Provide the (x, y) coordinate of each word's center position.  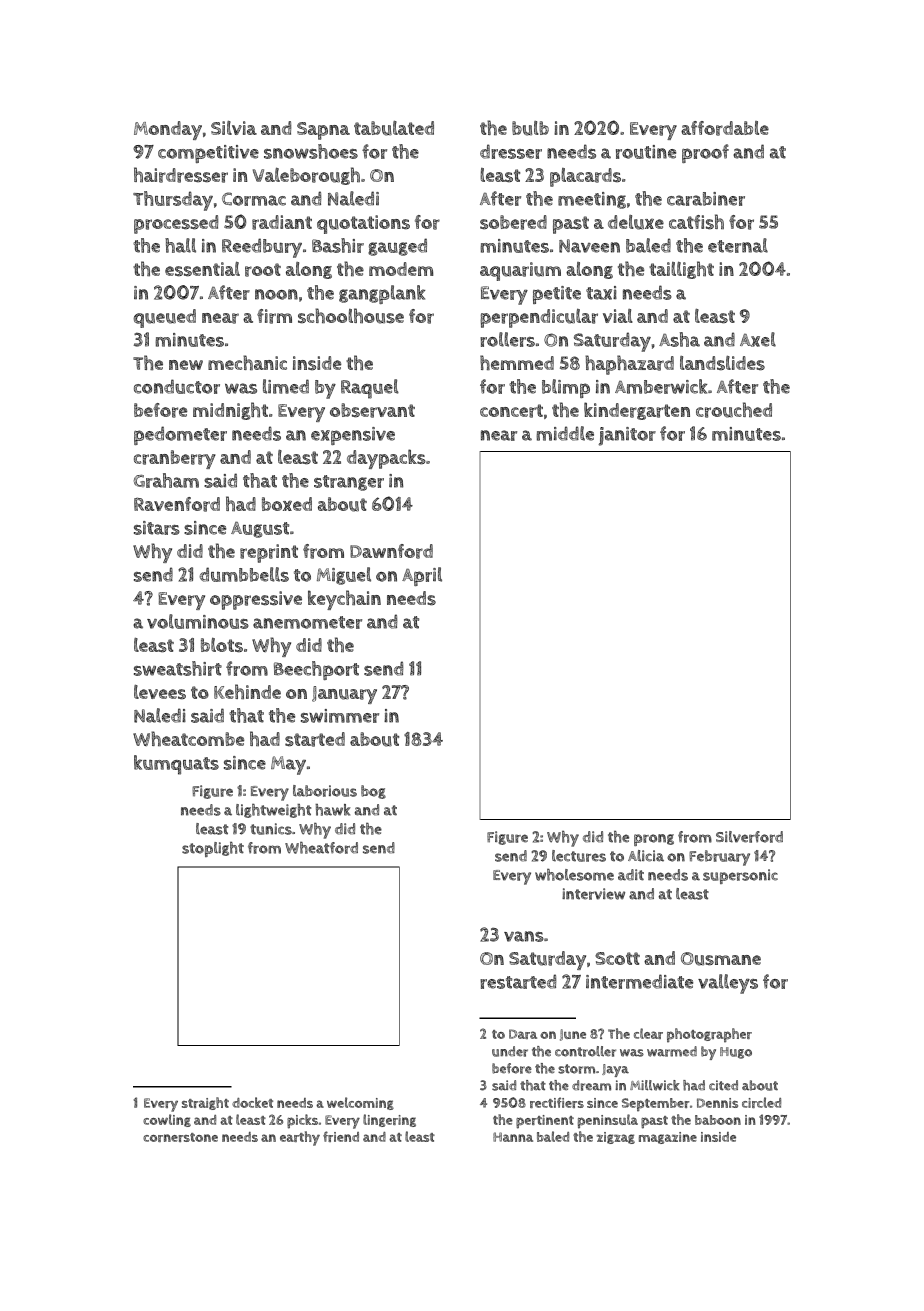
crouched (734, 410)
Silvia (234, 128)
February (719, 858)
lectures (579, 856)
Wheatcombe (188, 738)
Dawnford (391, 551)
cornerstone (180, 1137)
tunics (271, 829)
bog (373, 792)
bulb (530, 128)
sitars (157, 528)
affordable (725, 128)
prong (654, 840)
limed (286, 386)
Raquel (370, 389)
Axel (758, 339)
